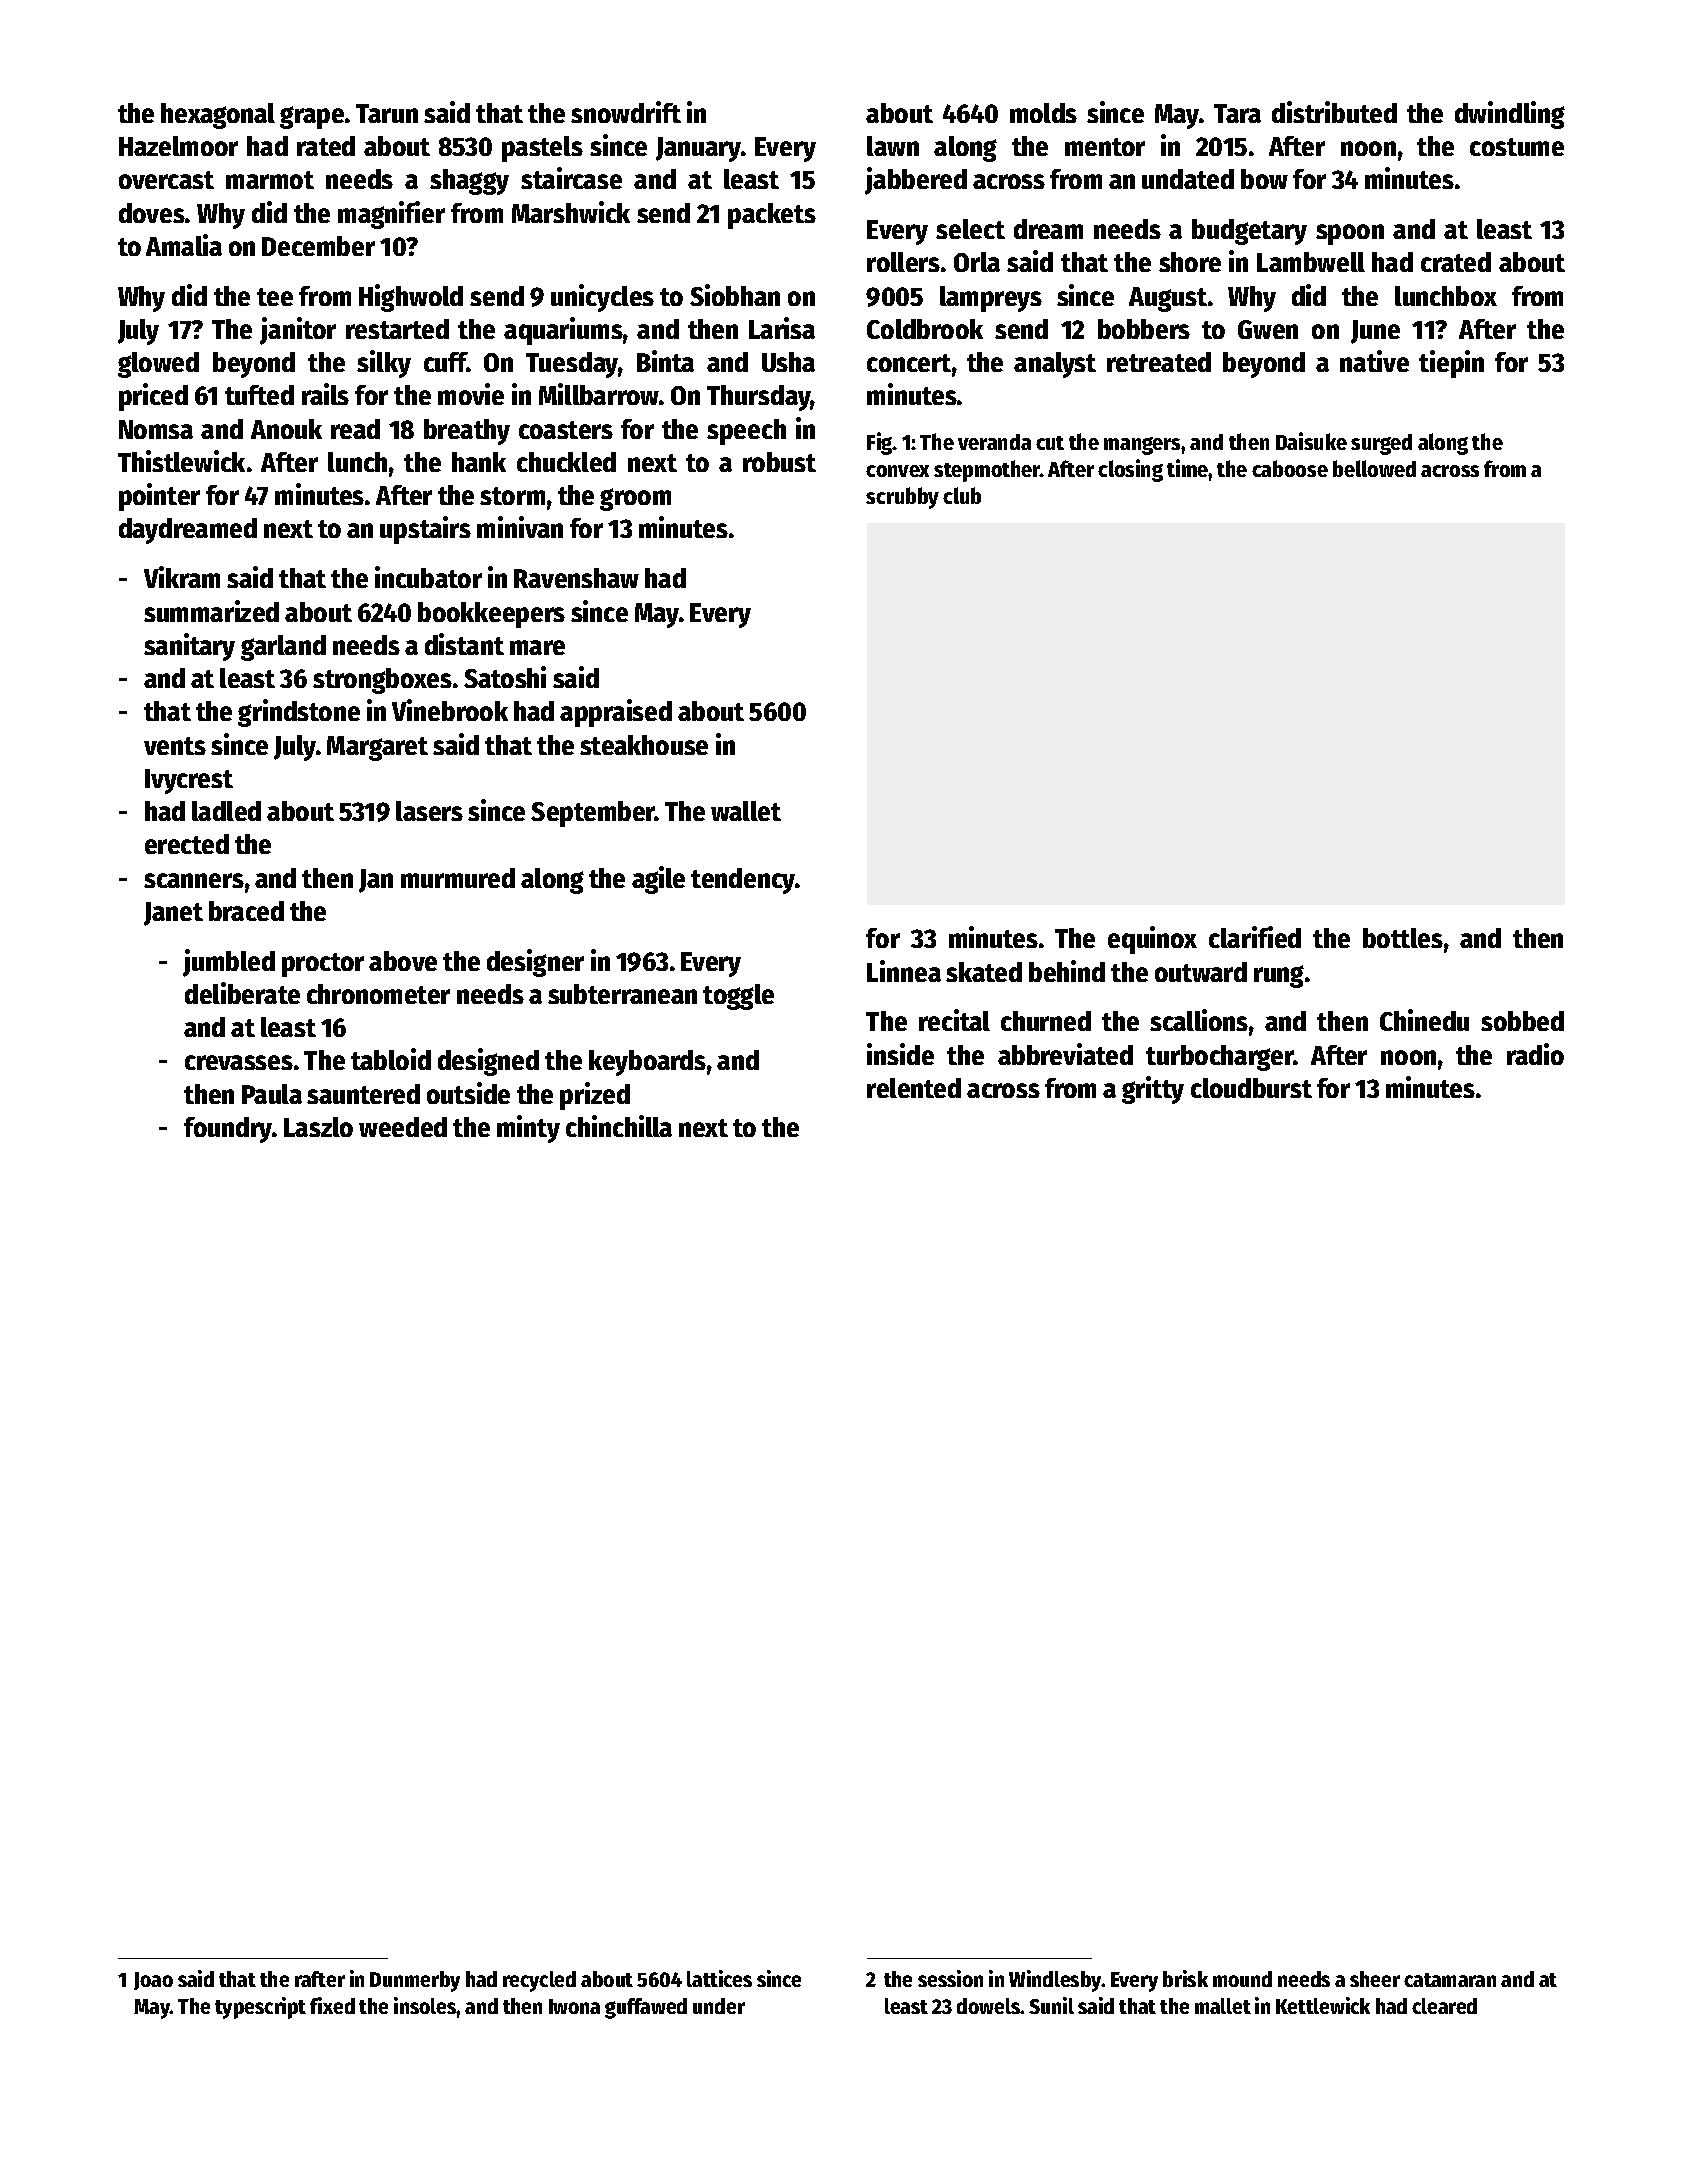 This document has width=1683, height=2178. I want to click on foundry, so click(228, 1130).
